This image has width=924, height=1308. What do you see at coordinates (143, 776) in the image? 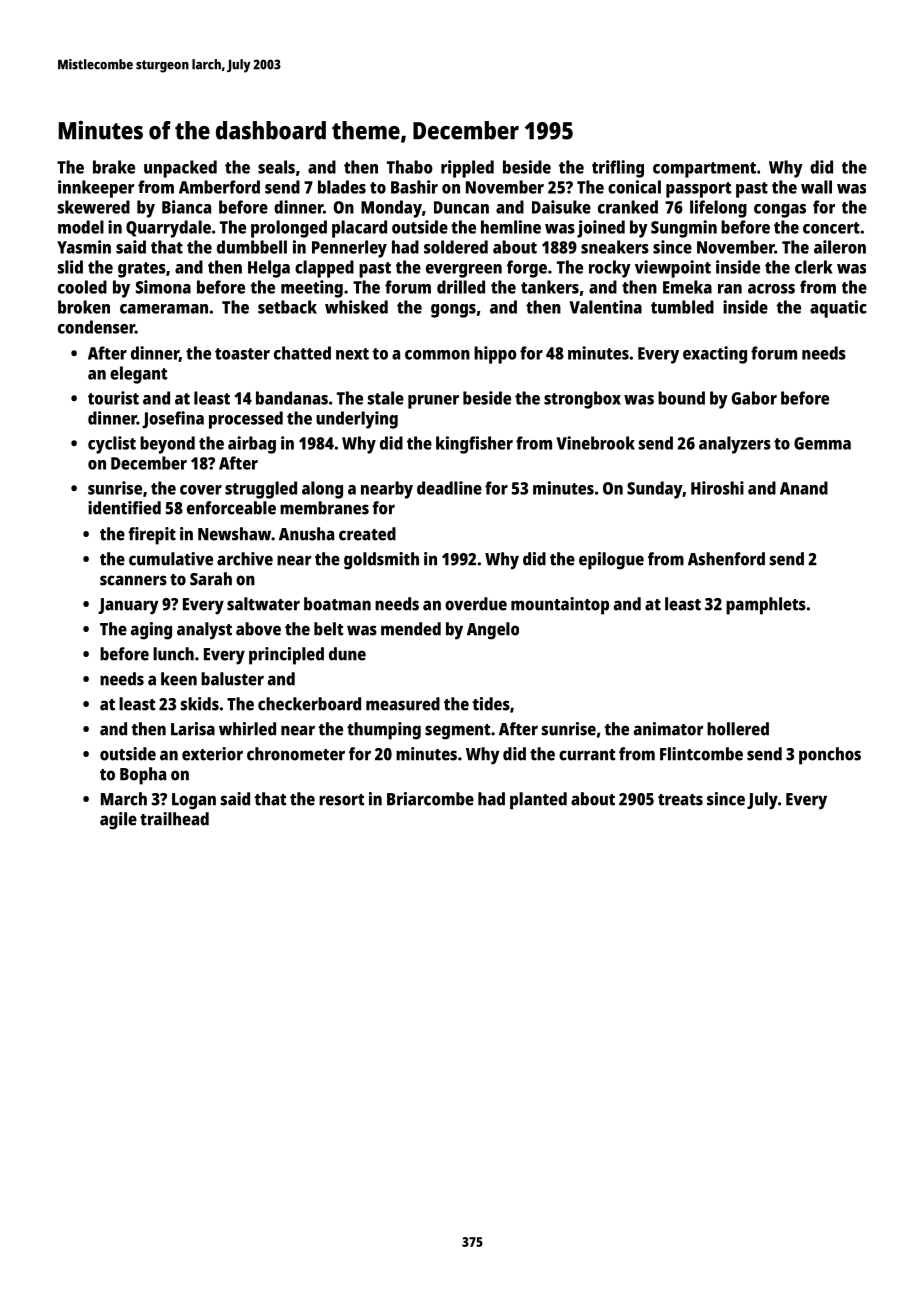
I see `Bopha` at bounding box center [143, 776].
